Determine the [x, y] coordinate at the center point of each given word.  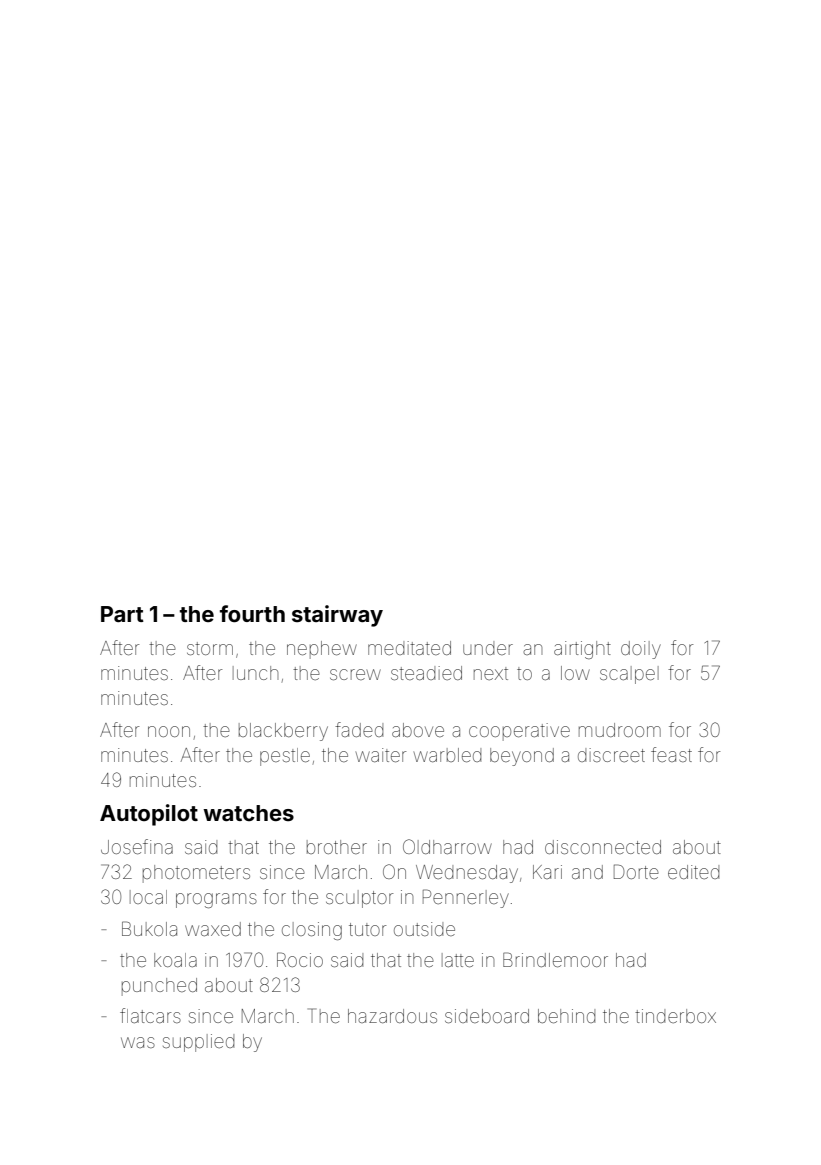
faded [359, 729]
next [491, 673]
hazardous [392, 1016]
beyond [522, 757]
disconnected [603, 847]
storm [210, 648]
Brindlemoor [555, 959]
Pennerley [466, 898]
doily [641, 650]
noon [169, 731]
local [148, 897]
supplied [198, 1043]
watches [248, 813]
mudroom [620, 730]
